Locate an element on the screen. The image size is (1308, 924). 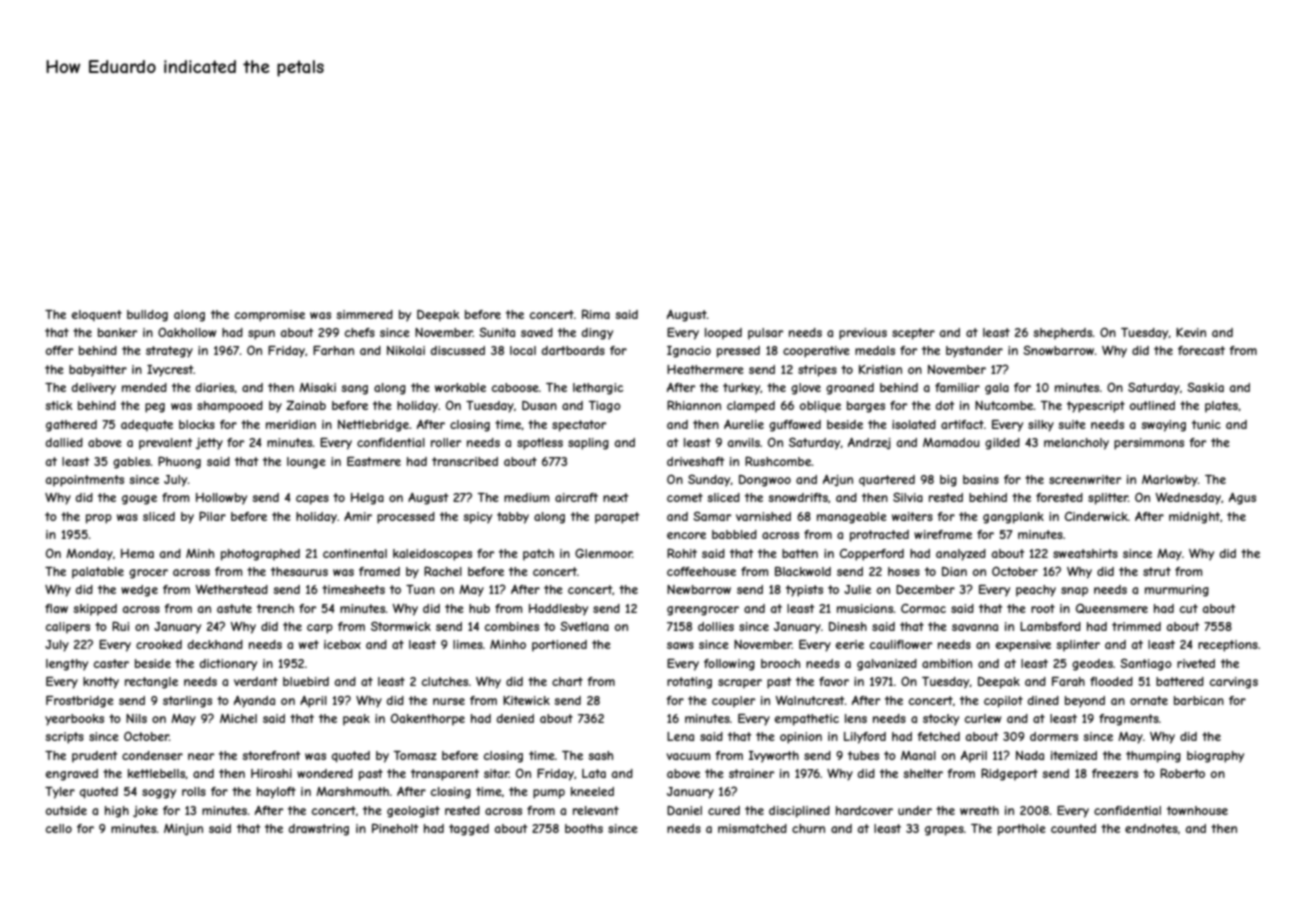
Nutcombe is located at coordinates (1004, 405).
